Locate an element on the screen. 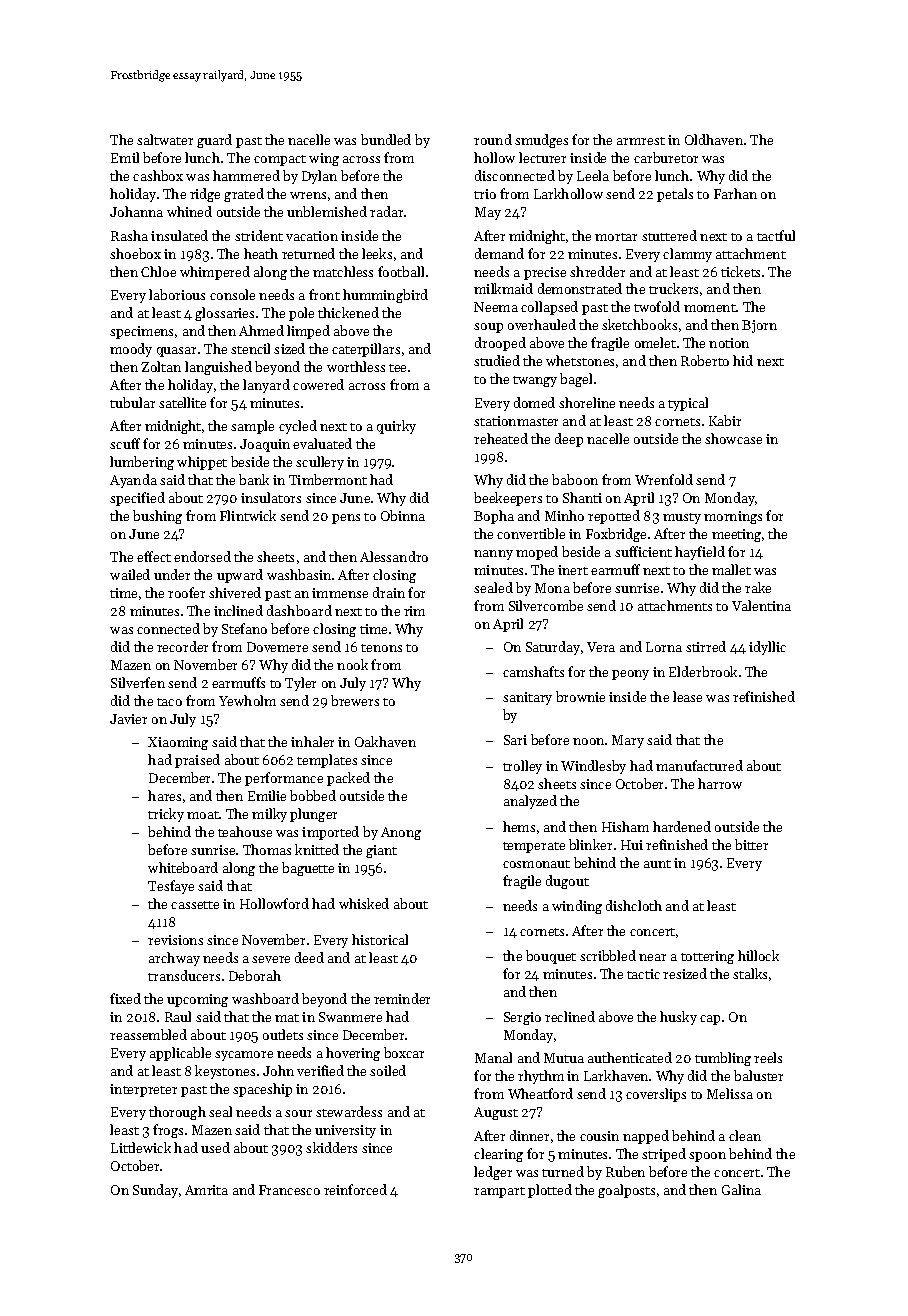  armrest is located at coordinates (641, 141).
